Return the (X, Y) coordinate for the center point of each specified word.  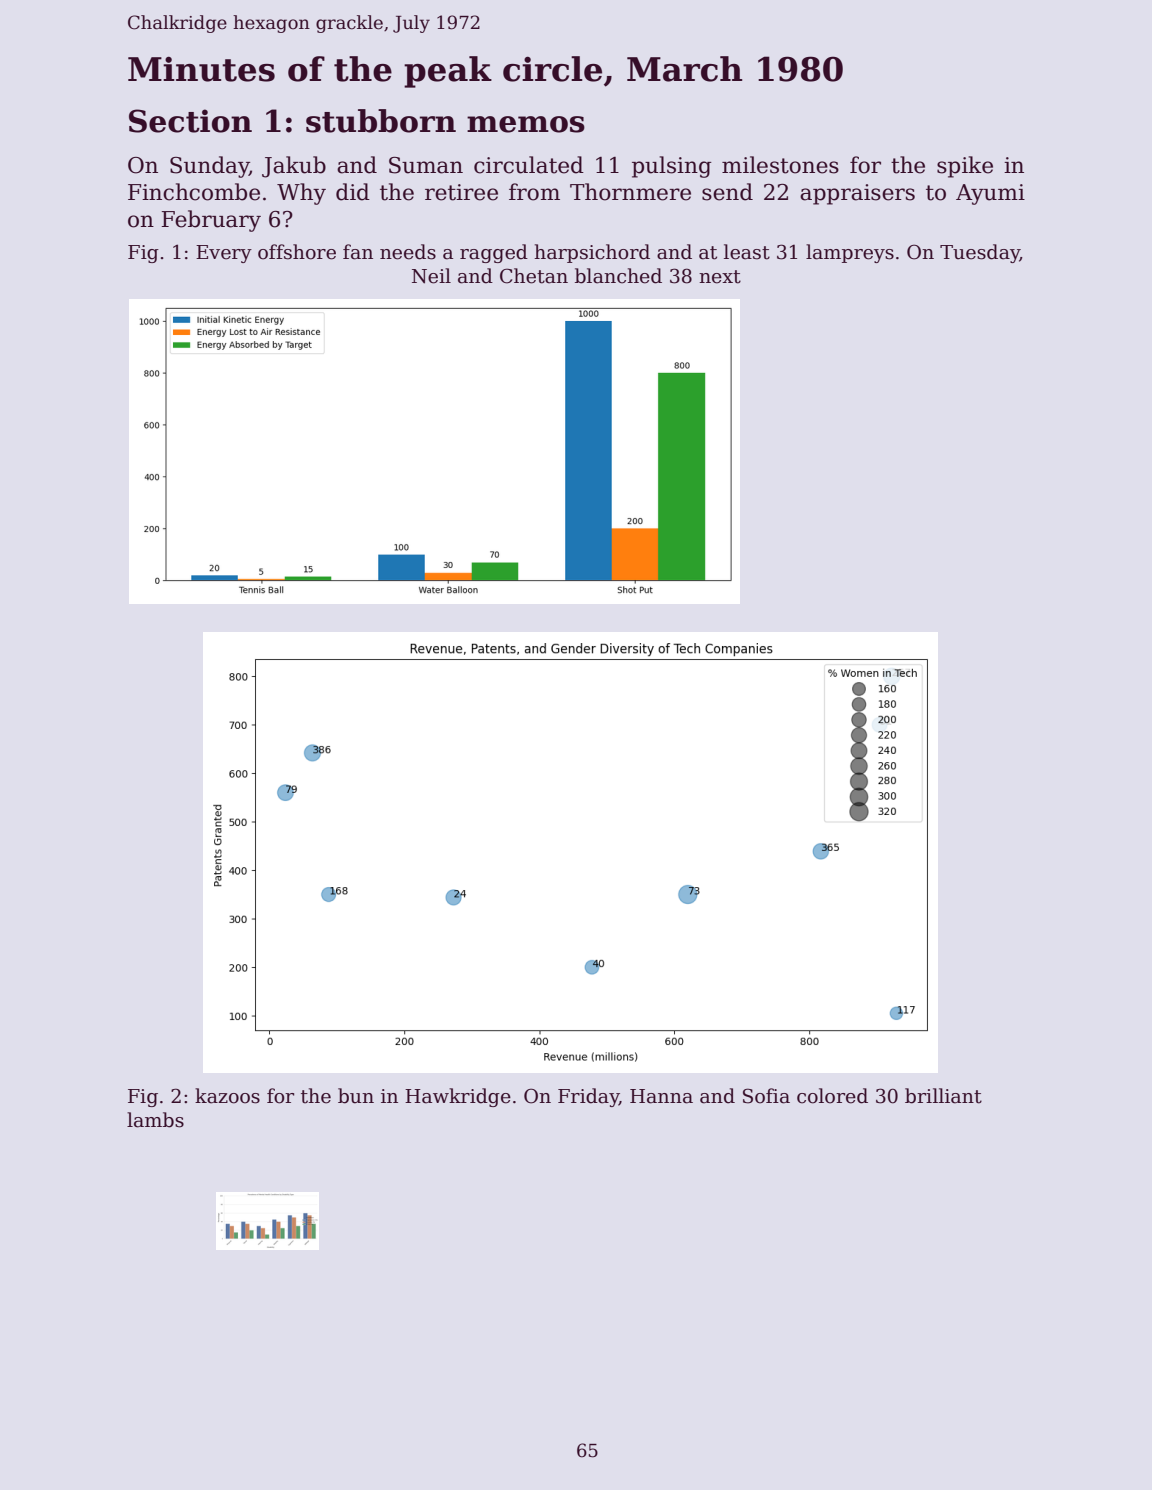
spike (965, 167)
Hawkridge (458, 1097)
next (720, 277)
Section (190, 121)
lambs (155, 1120)
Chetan (534, 276)
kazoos (227, 1096)
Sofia (766, 1096)
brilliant (943, 1096)
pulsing (672, 167)
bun (356, 1096)
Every (224, 254)
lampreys (850, 253)
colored (832, 1096)
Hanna (661, 1096)
